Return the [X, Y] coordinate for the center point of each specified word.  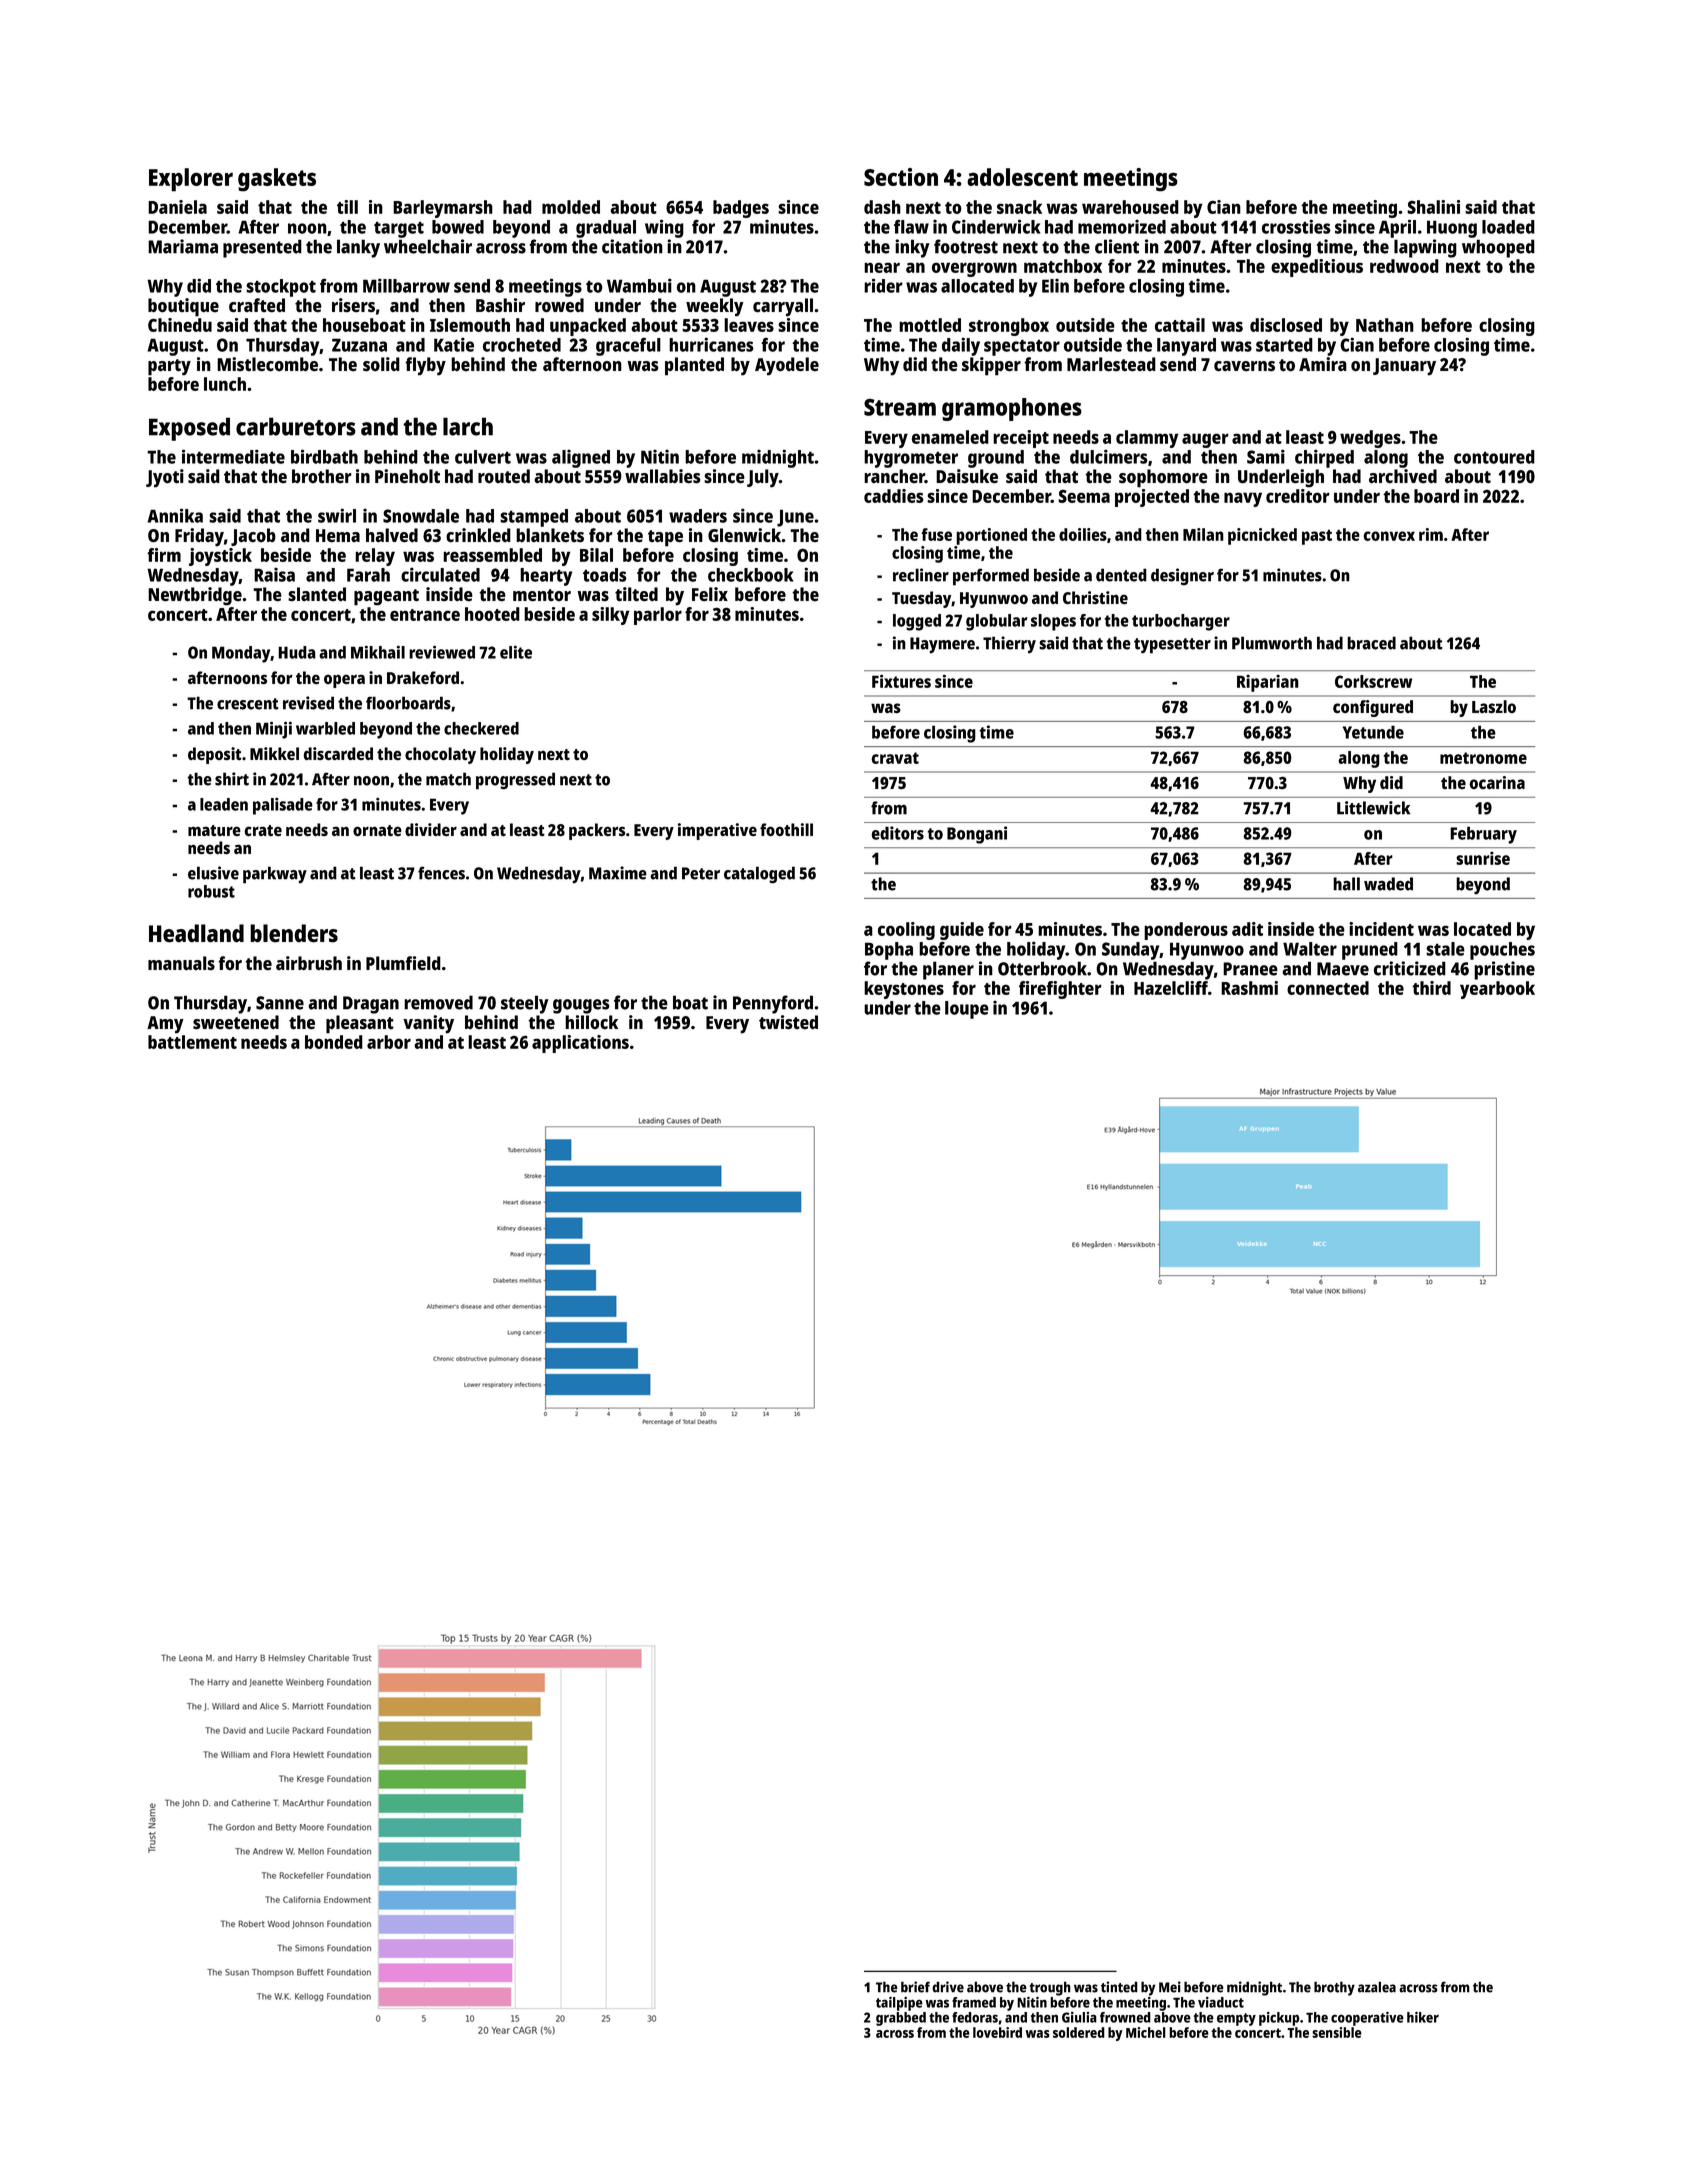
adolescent [1022, 177]
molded [571, 207]
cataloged [759, 875]
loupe [967, 1010]
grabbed [901, 2019]
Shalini [1433, 207]
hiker [1423, 2017]
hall [1346, 884]
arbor [389, 1042]
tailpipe [899, 2004]
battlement [192, 1042]
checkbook [750, 575]
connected [1328, 988]
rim [1431, 534]
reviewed [442, 652]
